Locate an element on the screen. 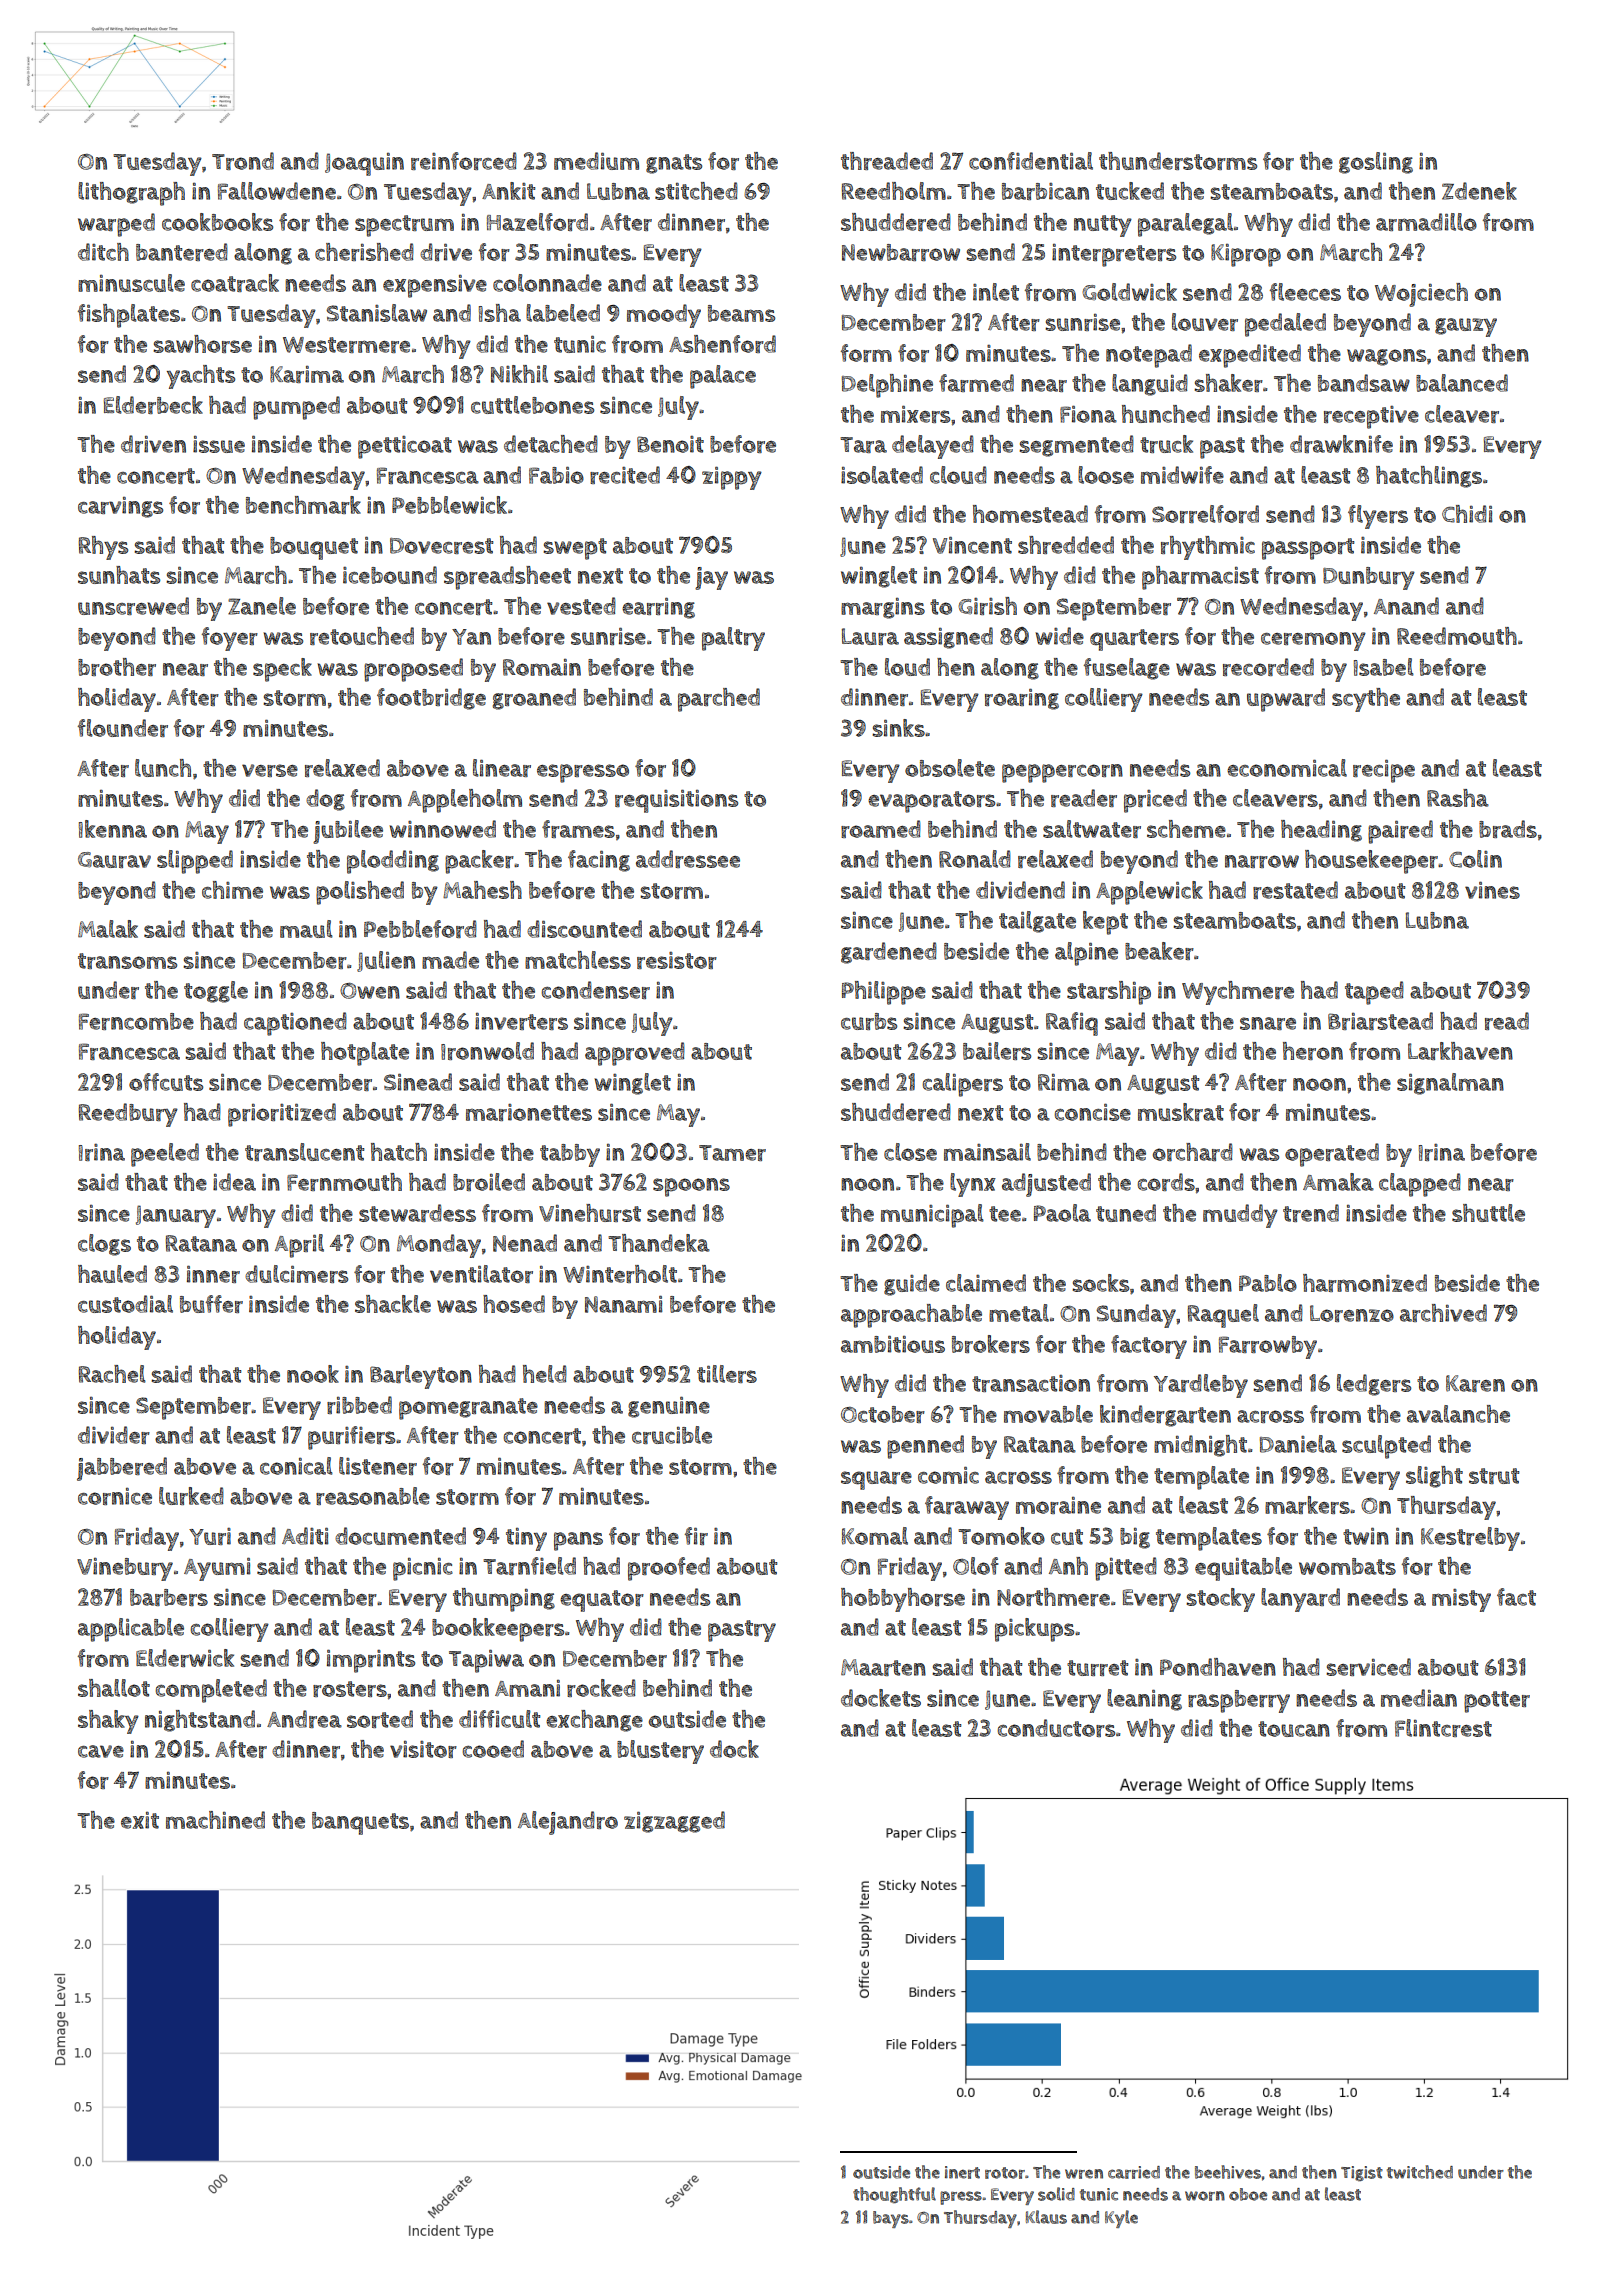  bays is located at coordinates (891, 2219).
